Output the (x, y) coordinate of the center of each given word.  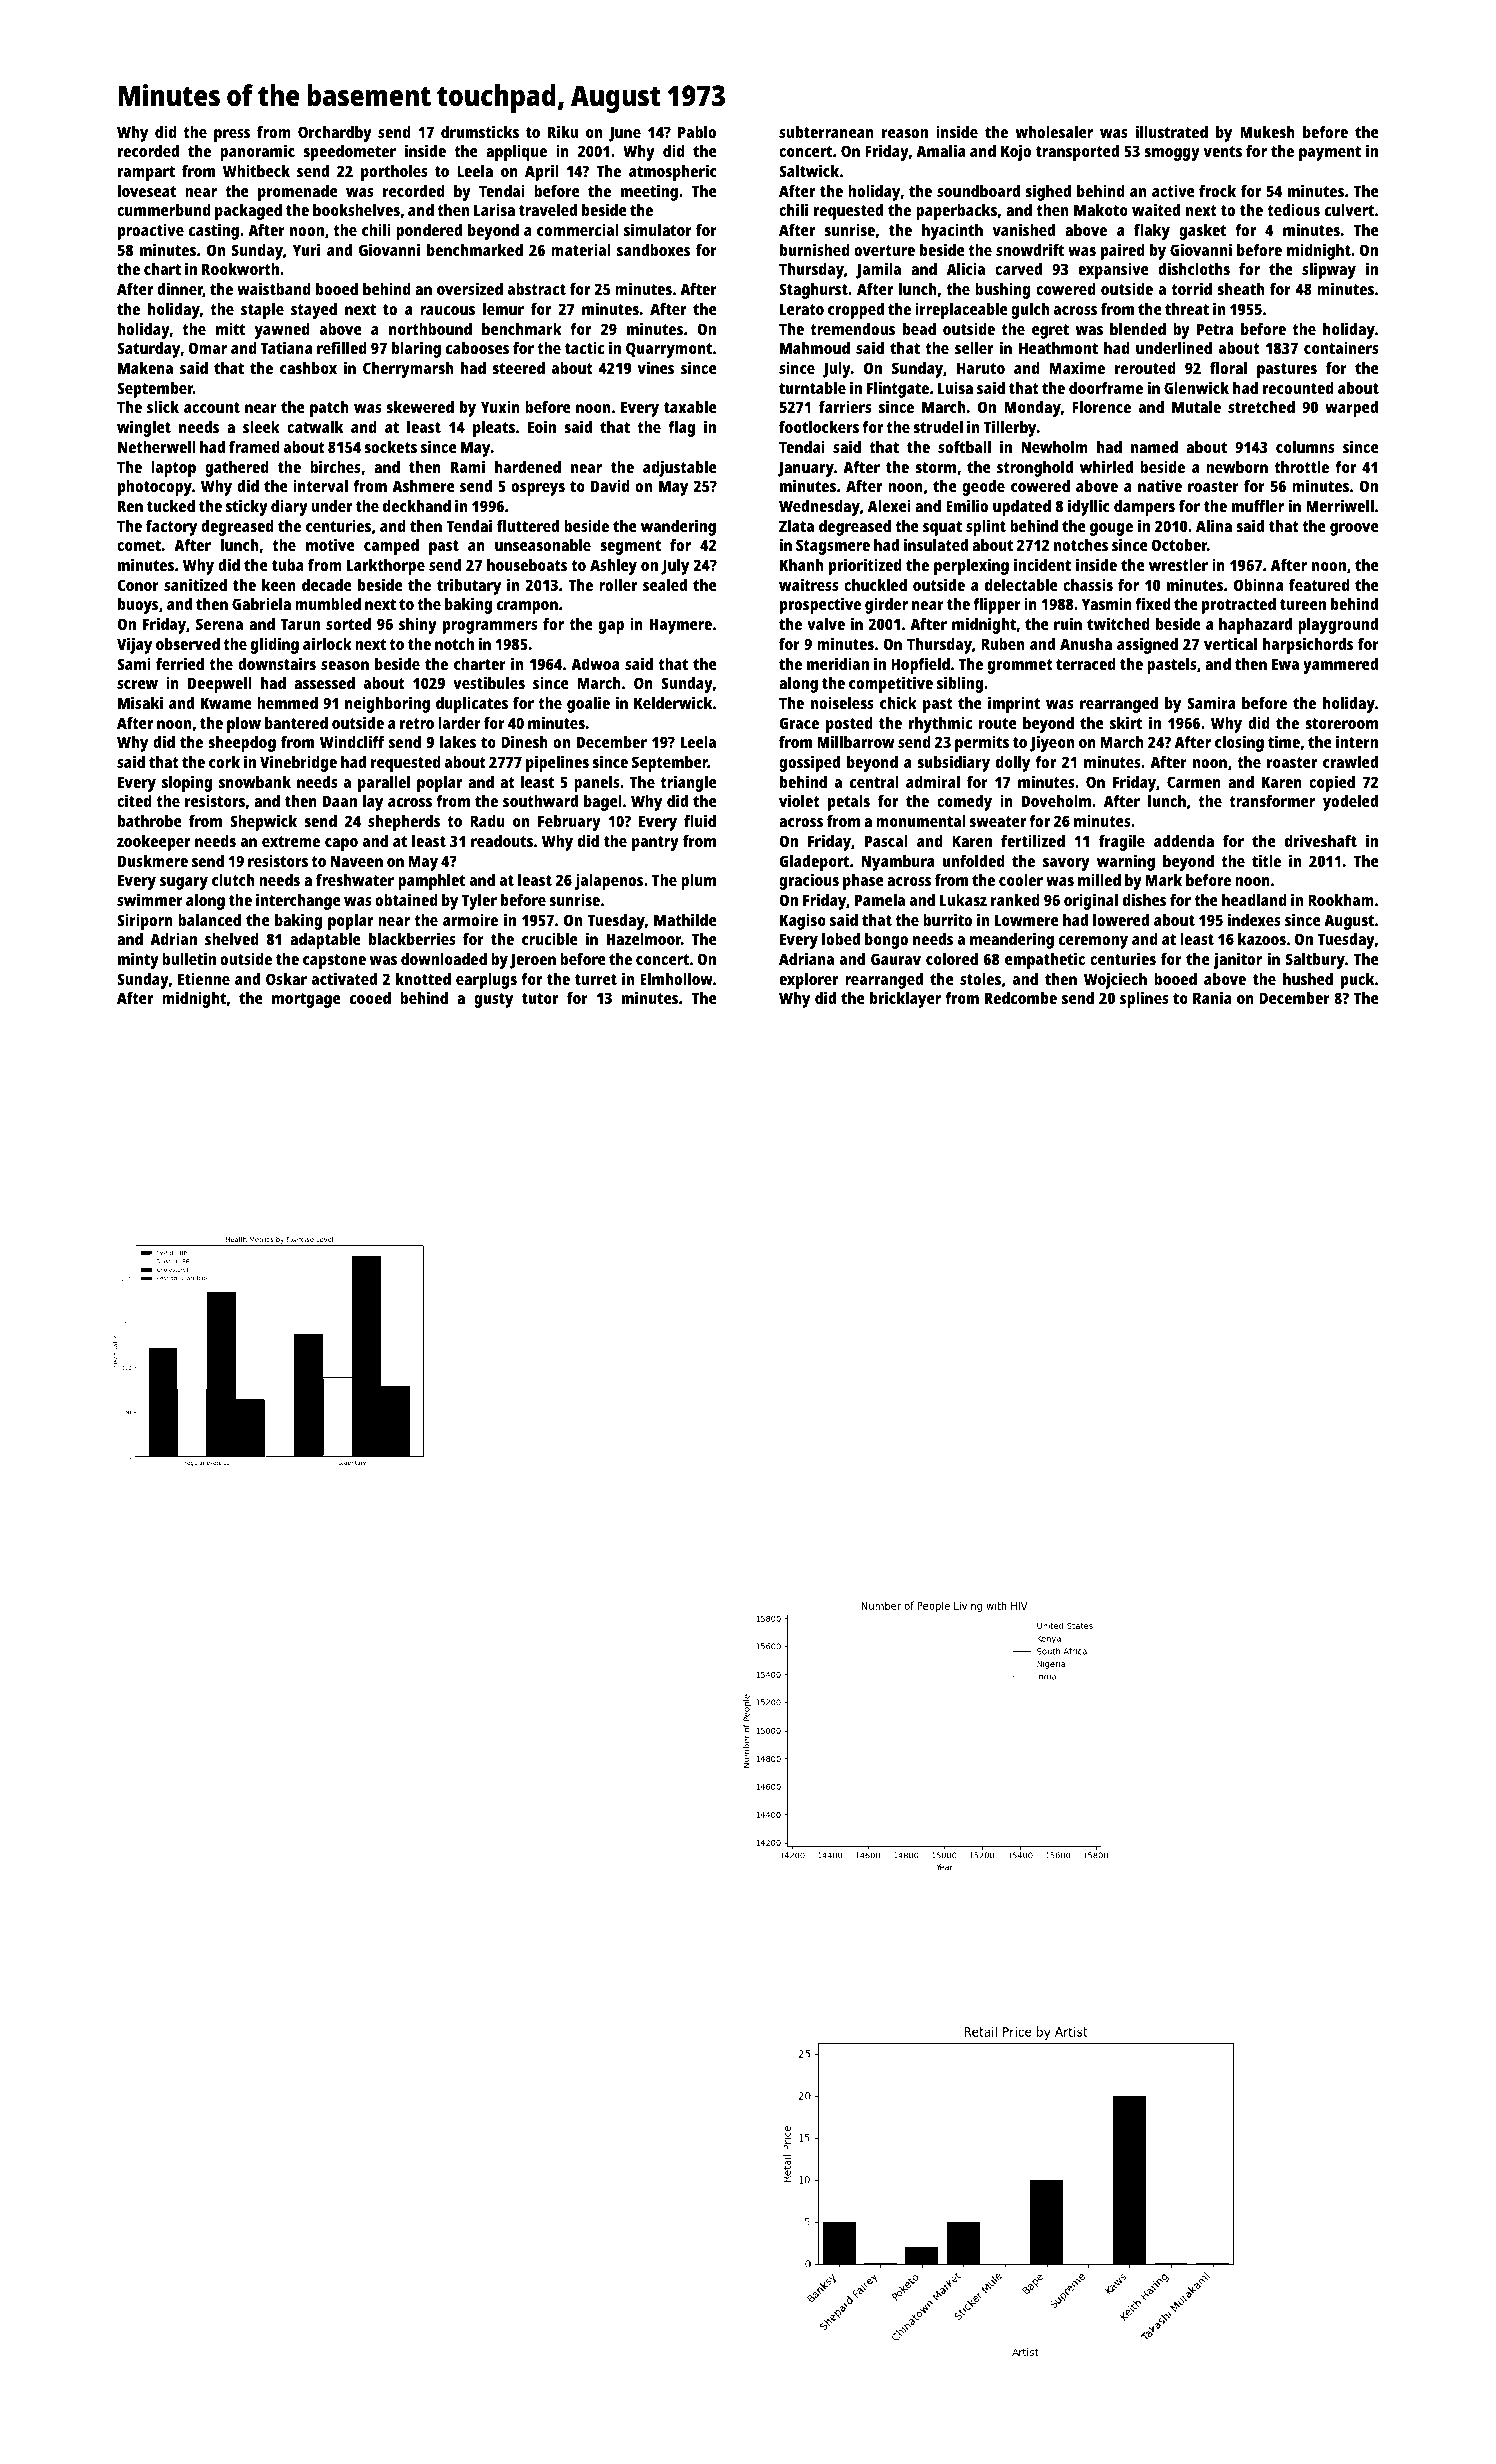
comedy (964, 803)
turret (596, 979)
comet (139, 545)
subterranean (826, 132)
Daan (340, 801)
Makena (145, 368)
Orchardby (335, 134)
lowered (1121, 920)
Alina (1214, 525)
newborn (1237, 467)
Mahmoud (815, 348)
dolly (1013, 764)
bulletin (189, 958)
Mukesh (1267, 132)
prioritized (865, 566)
